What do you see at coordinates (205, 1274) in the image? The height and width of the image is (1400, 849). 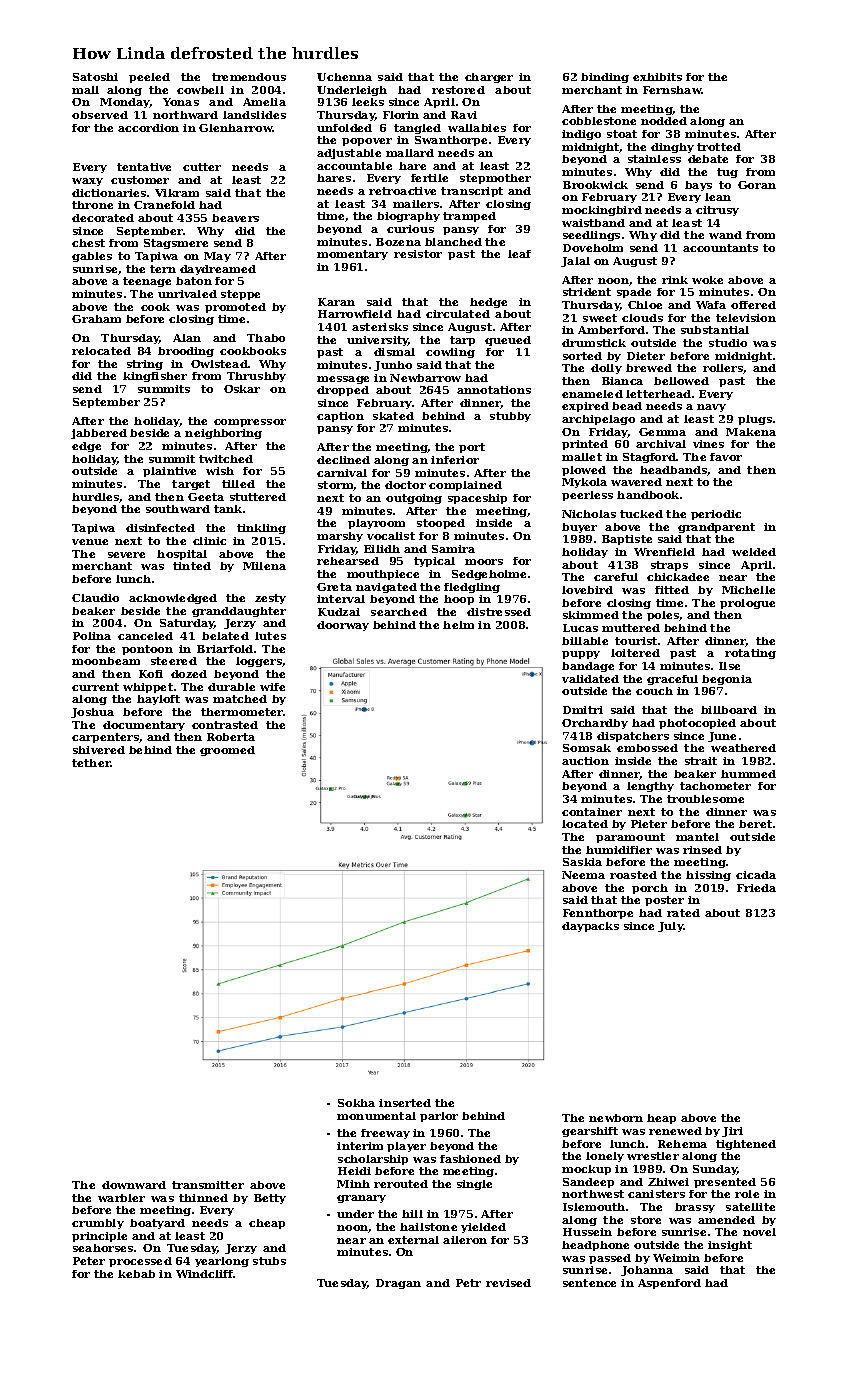 I see `Windcliff` at bounding box center [205, 1274].
